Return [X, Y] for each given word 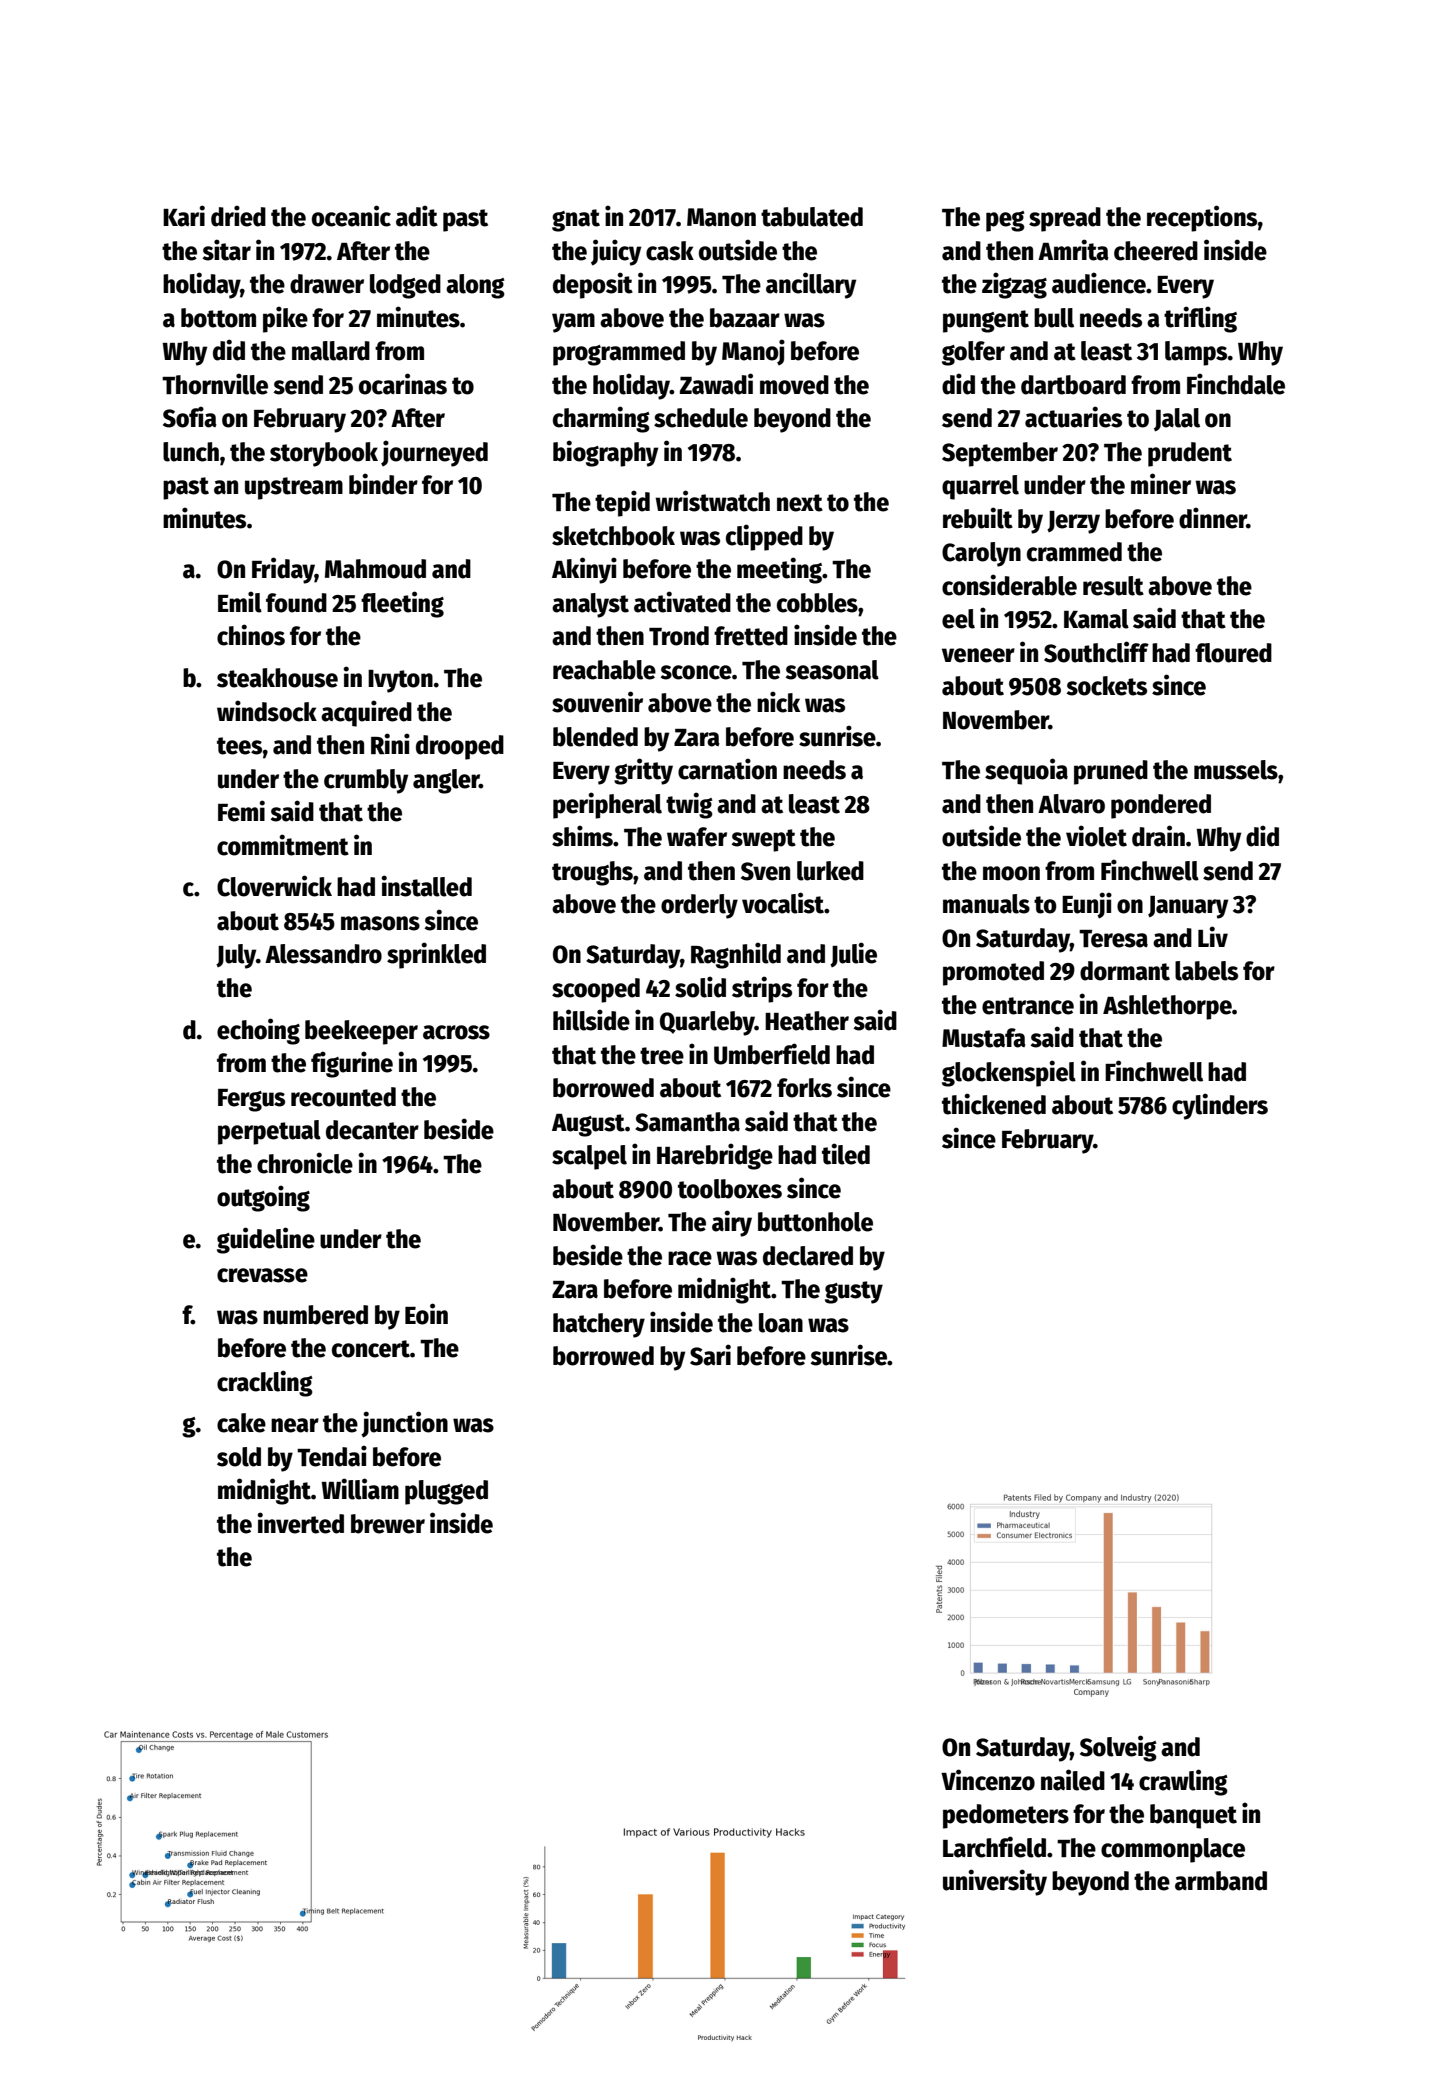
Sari [710, 1355]
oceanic [351, 216]
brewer [388, 1524]
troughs [592, 873]
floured [1233, 653]
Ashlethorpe [1167, 1007]
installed [427, 886]
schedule [701, 418]
